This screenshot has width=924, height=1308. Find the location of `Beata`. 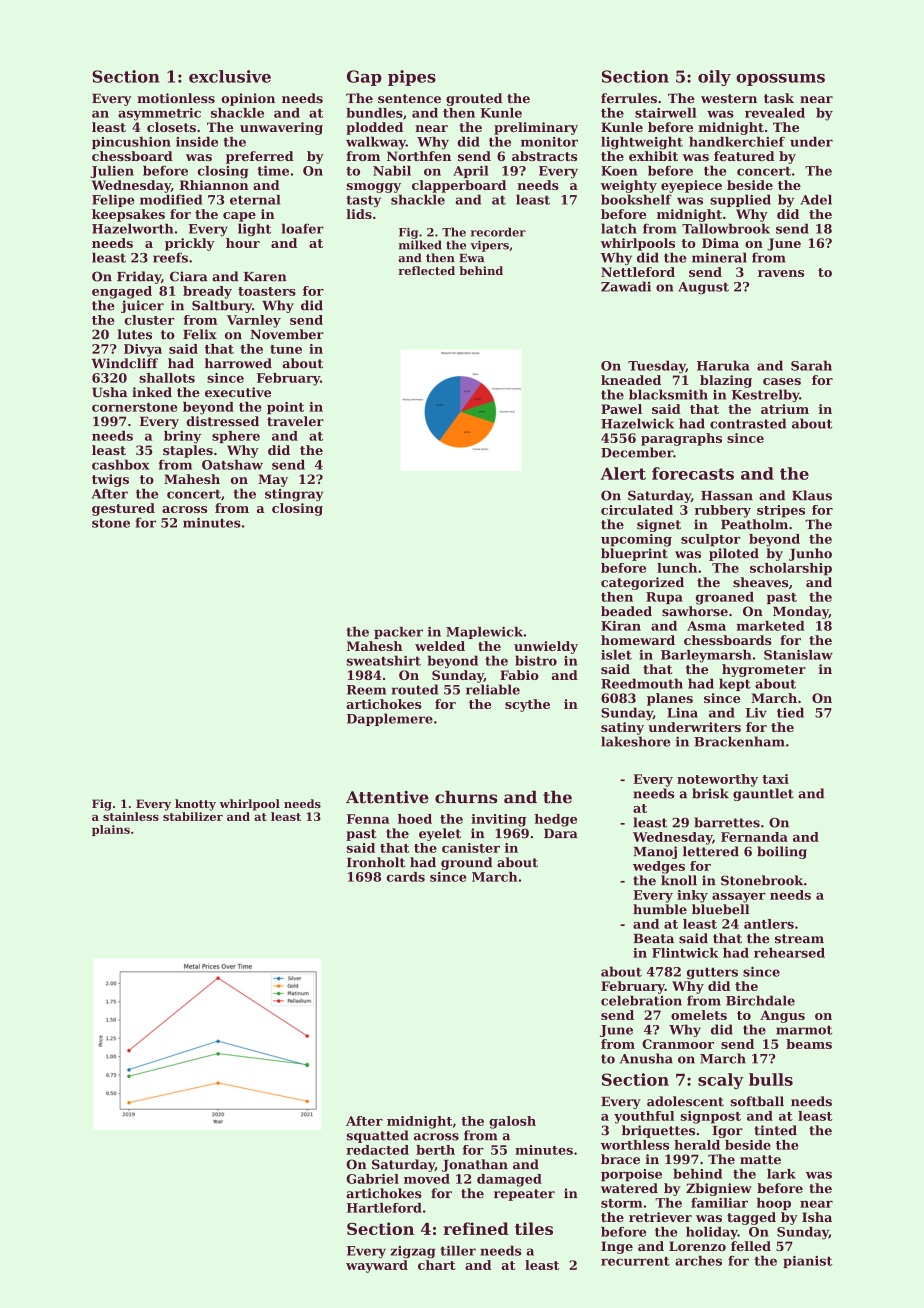

Beata is located at coordinates (653, 939).
